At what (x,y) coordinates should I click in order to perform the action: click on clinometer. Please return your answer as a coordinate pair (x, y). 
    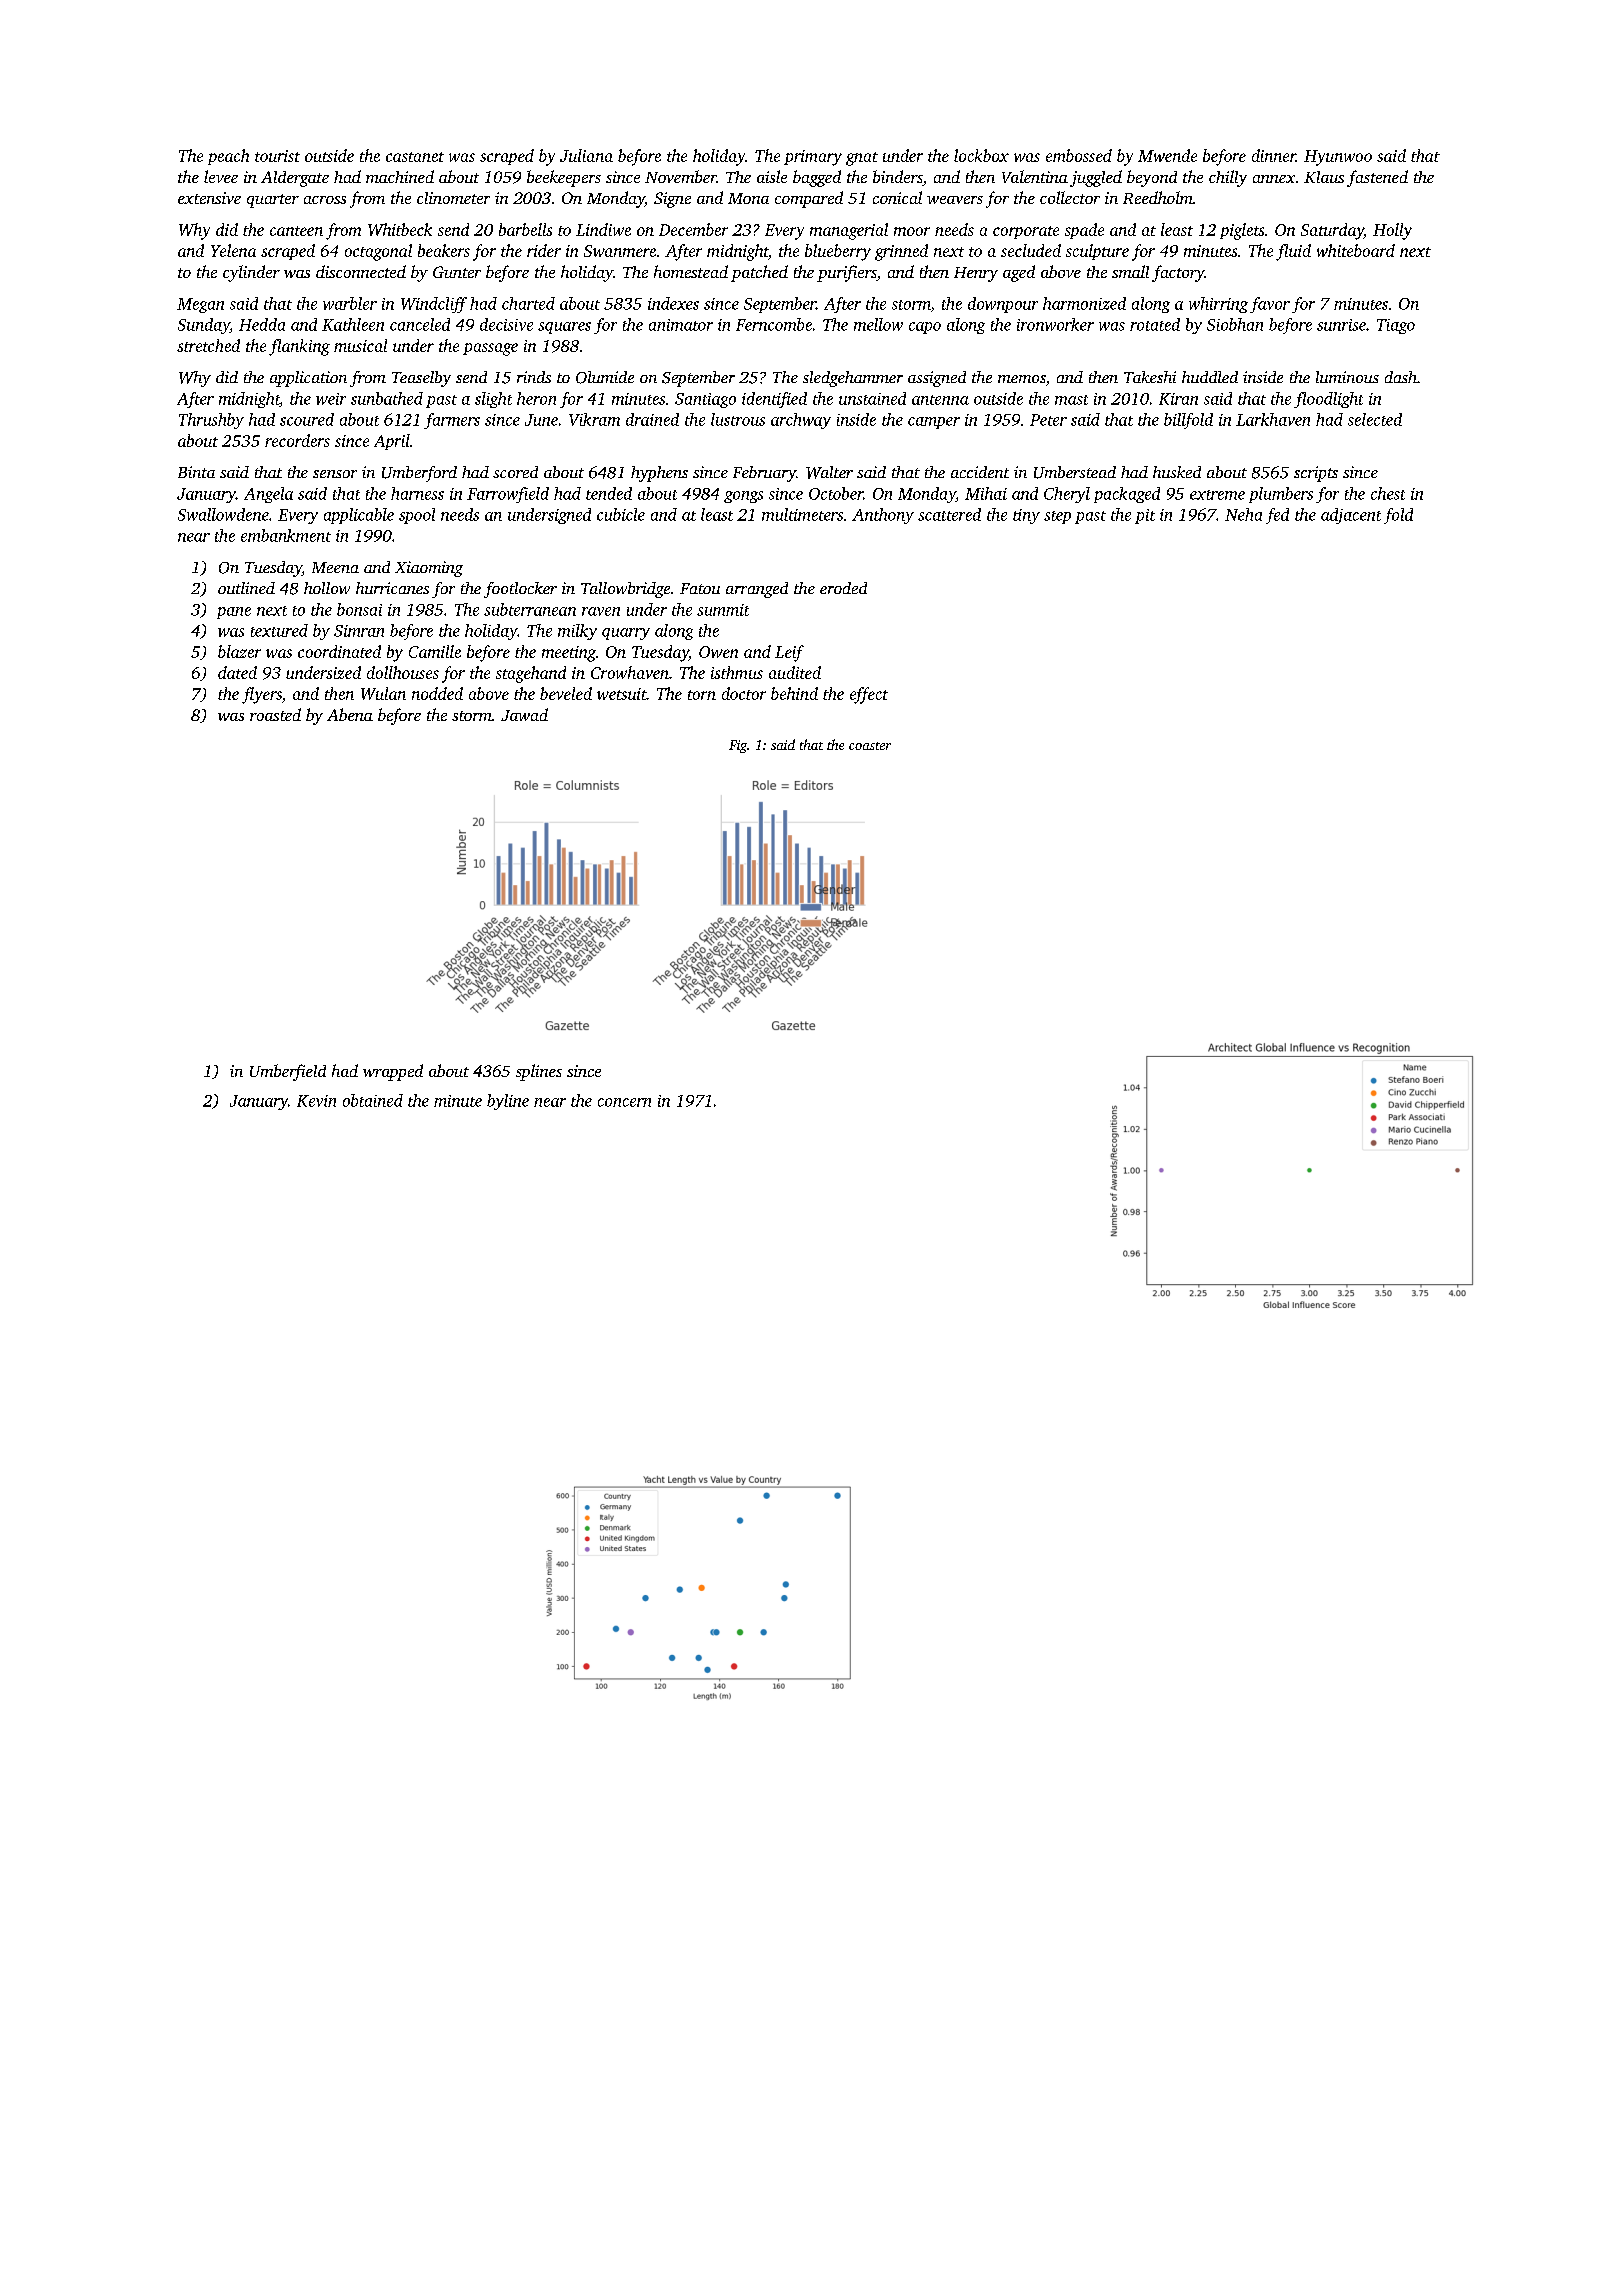
    Looking at the image, I should click on (453, 198).
